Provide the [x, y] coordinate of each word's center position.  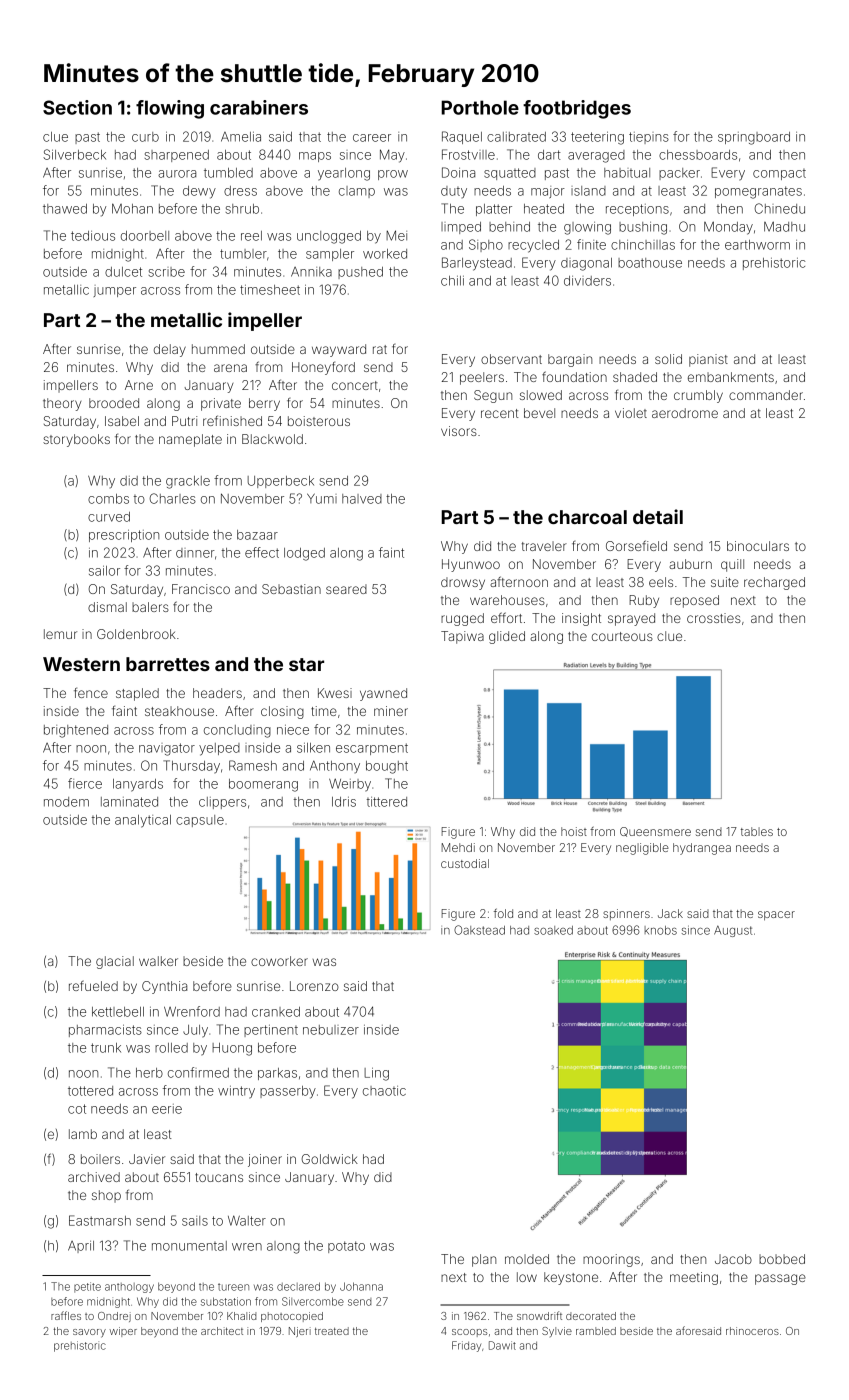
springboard [754, 138]
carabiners [259, 107]
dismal [107, 607]
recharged [774, 583]
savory [89, 1333]
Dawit [502, 1345]
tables [757, 831]
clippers [222, 803]
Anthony [335, 766]
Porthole [480, 107]
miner [391, 711]
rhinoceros [752, 1331]
